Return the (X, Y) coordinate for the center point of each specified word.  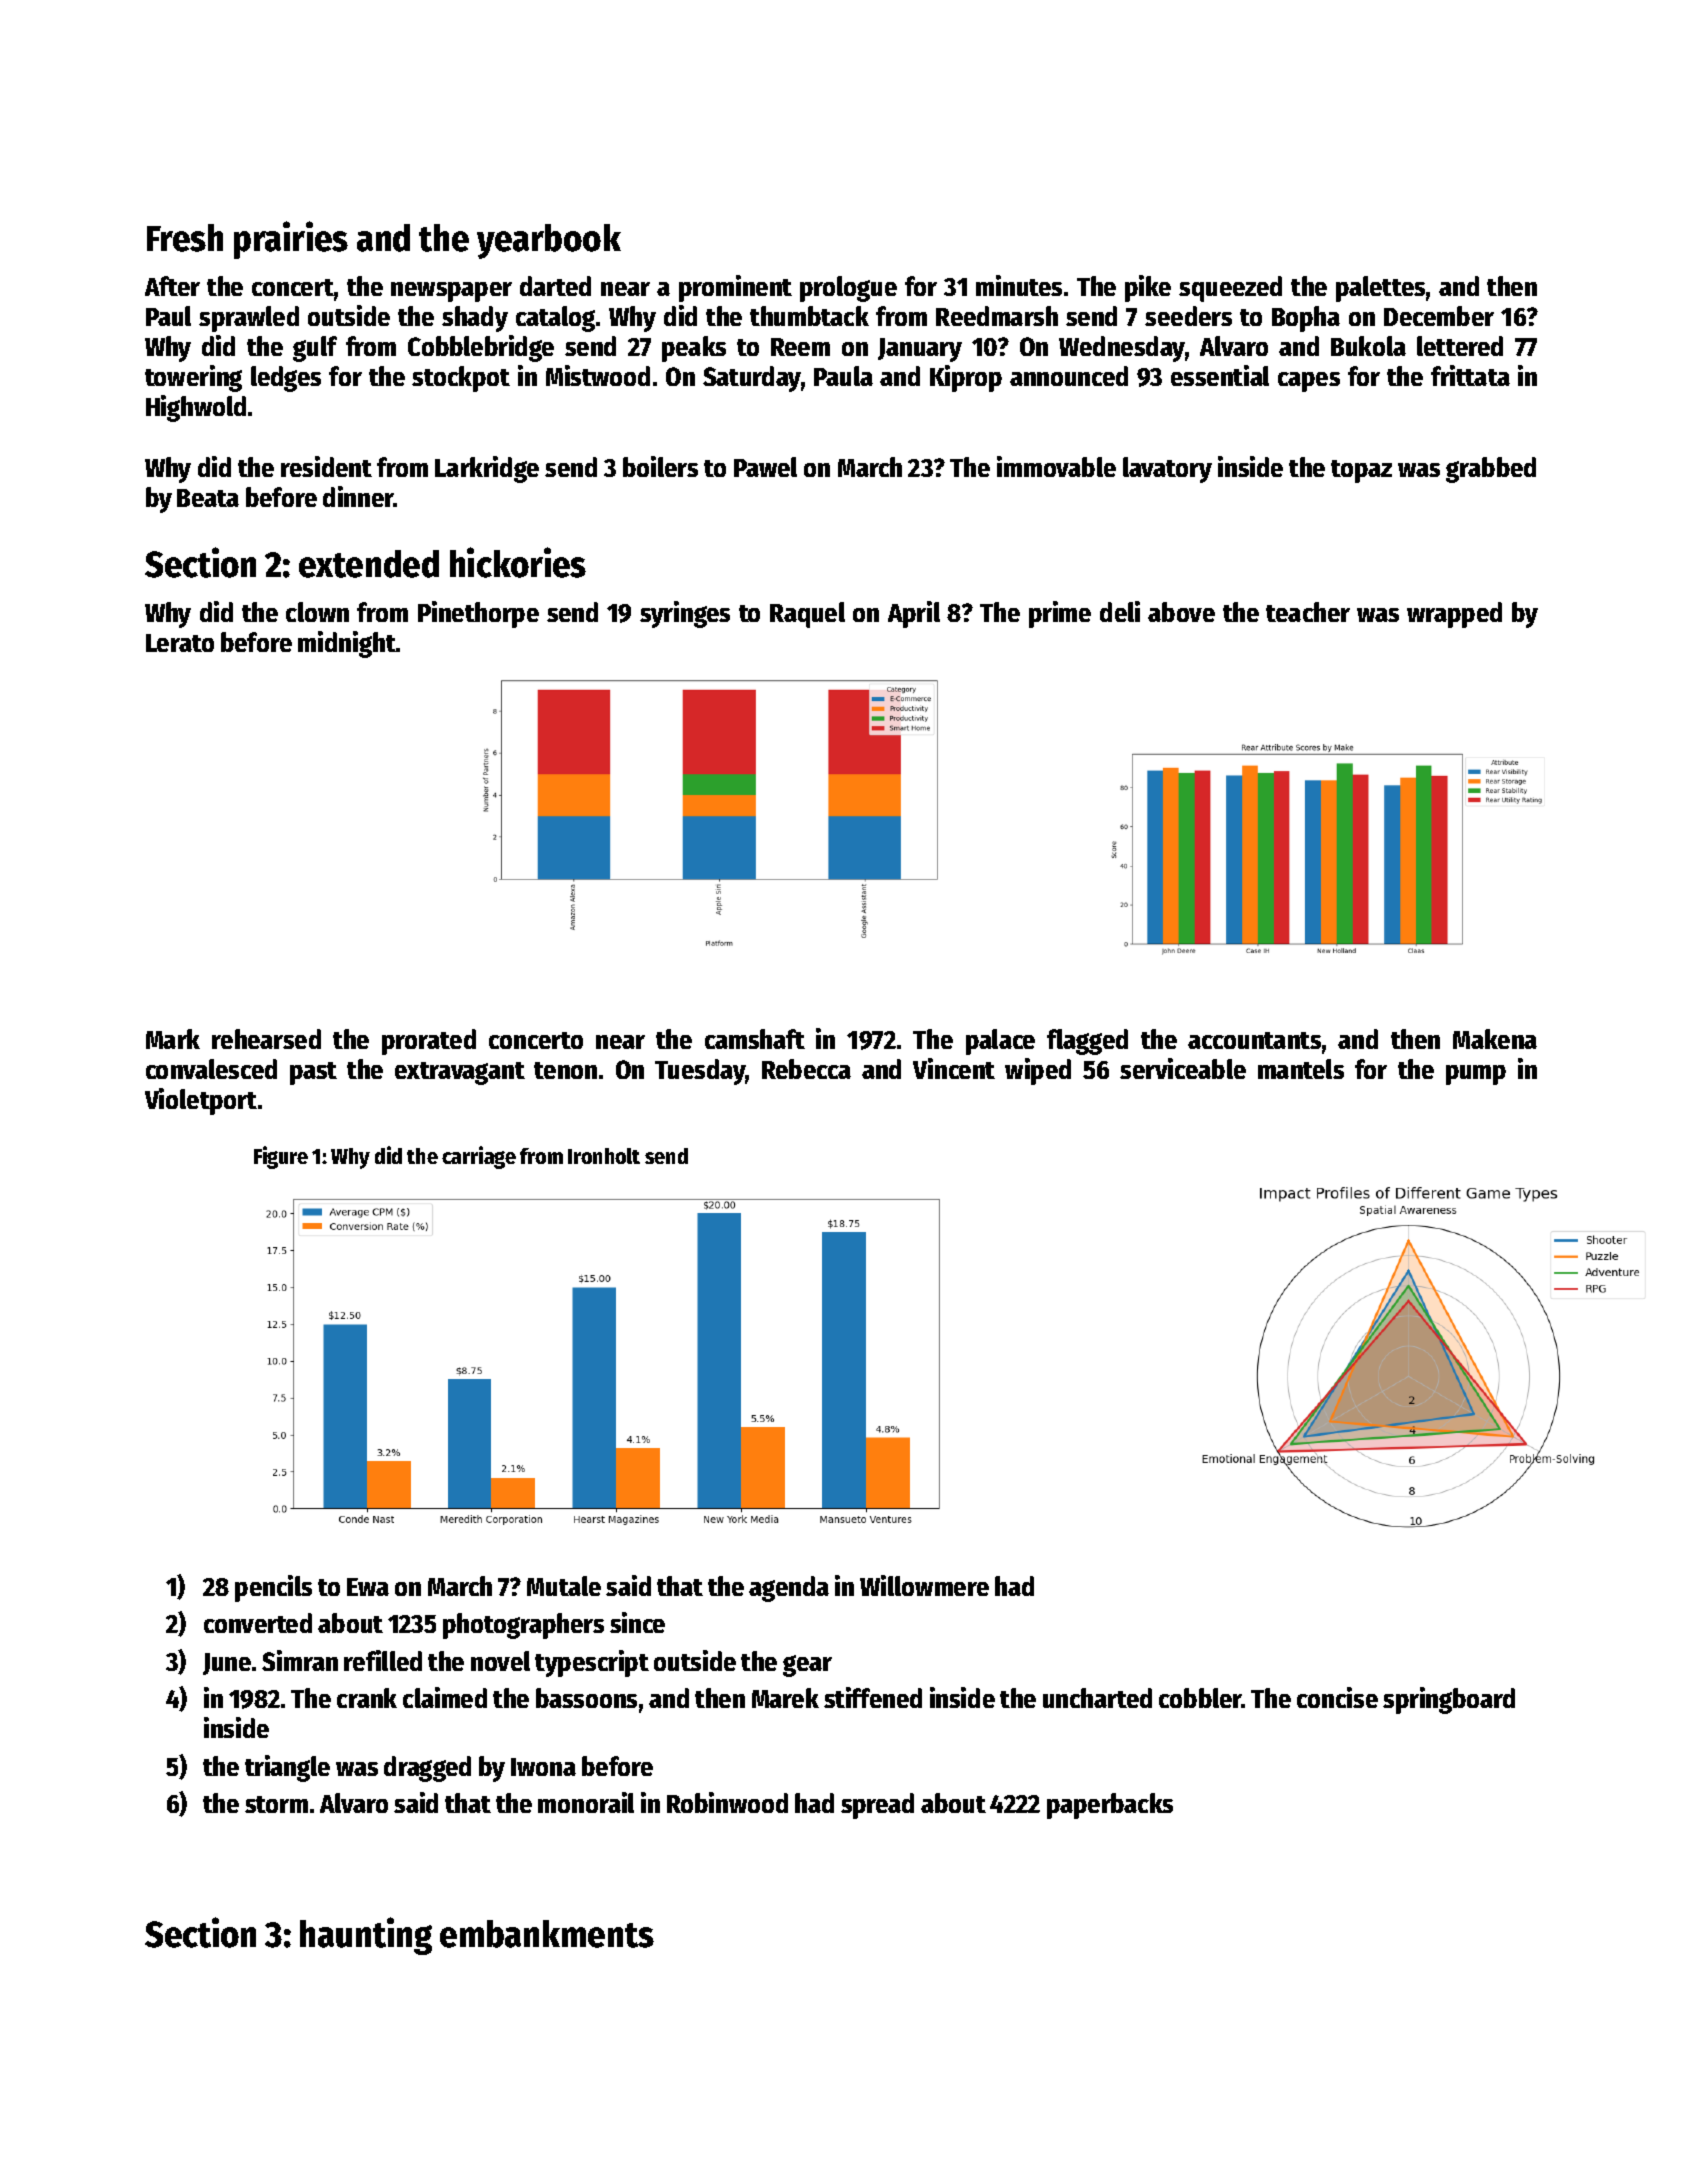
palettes (1380, 289)
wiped (1038, 1071)
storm (276, 1804)
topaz (1361, 471)
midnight (347, 644)
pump (1476, 1075)
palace (1000, 1042)
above (1181, 612)
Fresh (185, 238)
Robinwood (727, 1802)
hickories (518, 562)
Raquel (807, 615)
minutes (1019, 285)
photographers (523, 1626)
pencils (273, 1588)
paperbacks (1110, 1806)
